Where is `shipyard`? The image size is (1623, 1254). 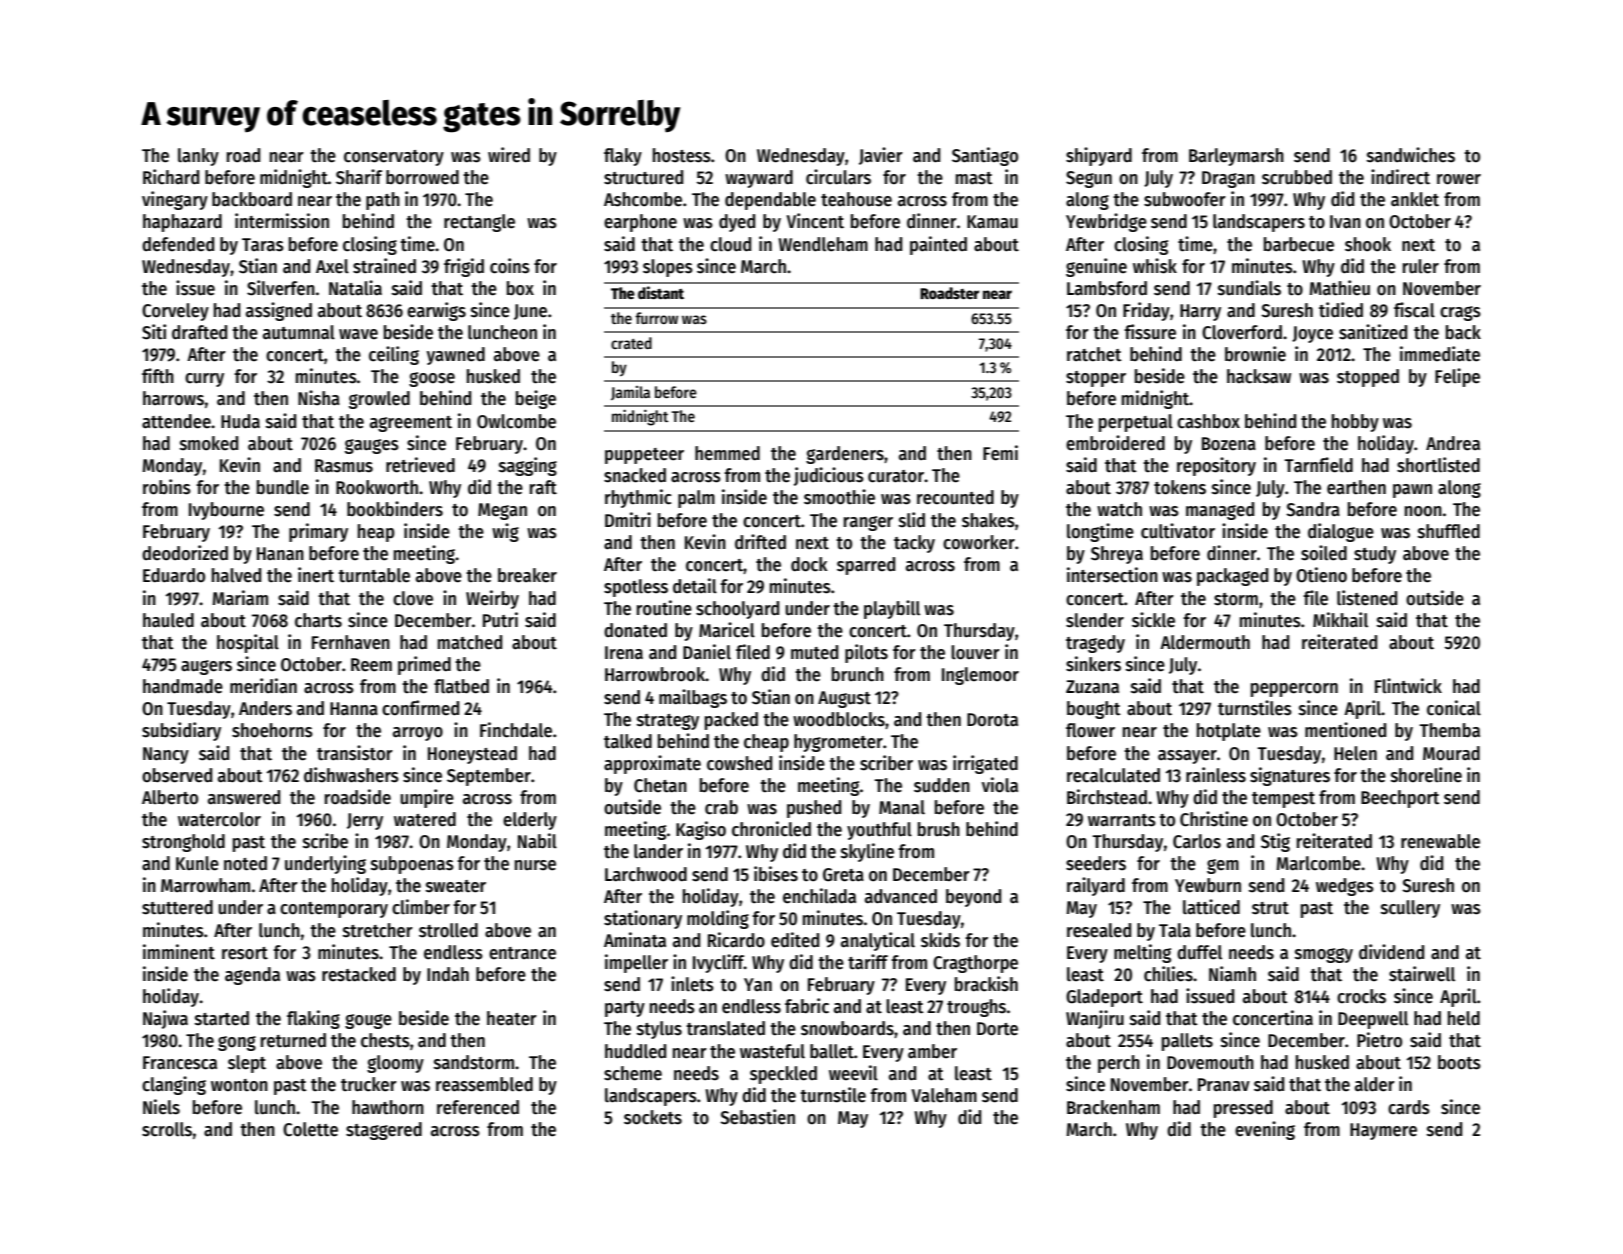
shipyard is located at coordinates (1099, 156).
